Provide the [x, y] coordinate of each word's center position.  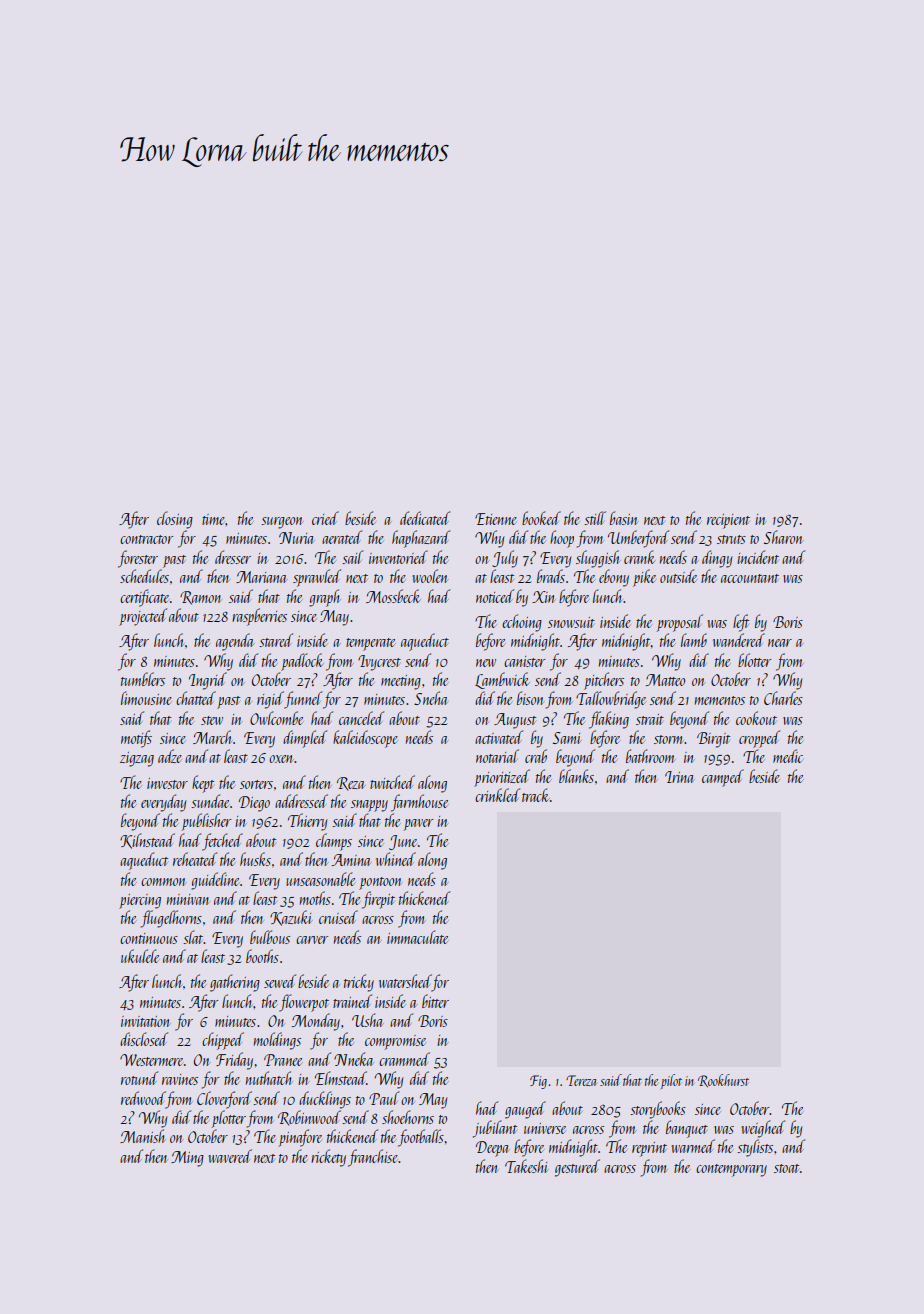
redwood [143, 1098]
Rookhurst [723, 1080]
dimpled [305, 739]
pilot [671, 1081]
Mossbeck [393, 596]
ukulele [140, 956]
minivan [188, 899]
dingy [717, 559]
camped [723, 778]
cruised [338, 917]
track [535, 795]
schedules [144, 576]
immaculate [417, 937]
